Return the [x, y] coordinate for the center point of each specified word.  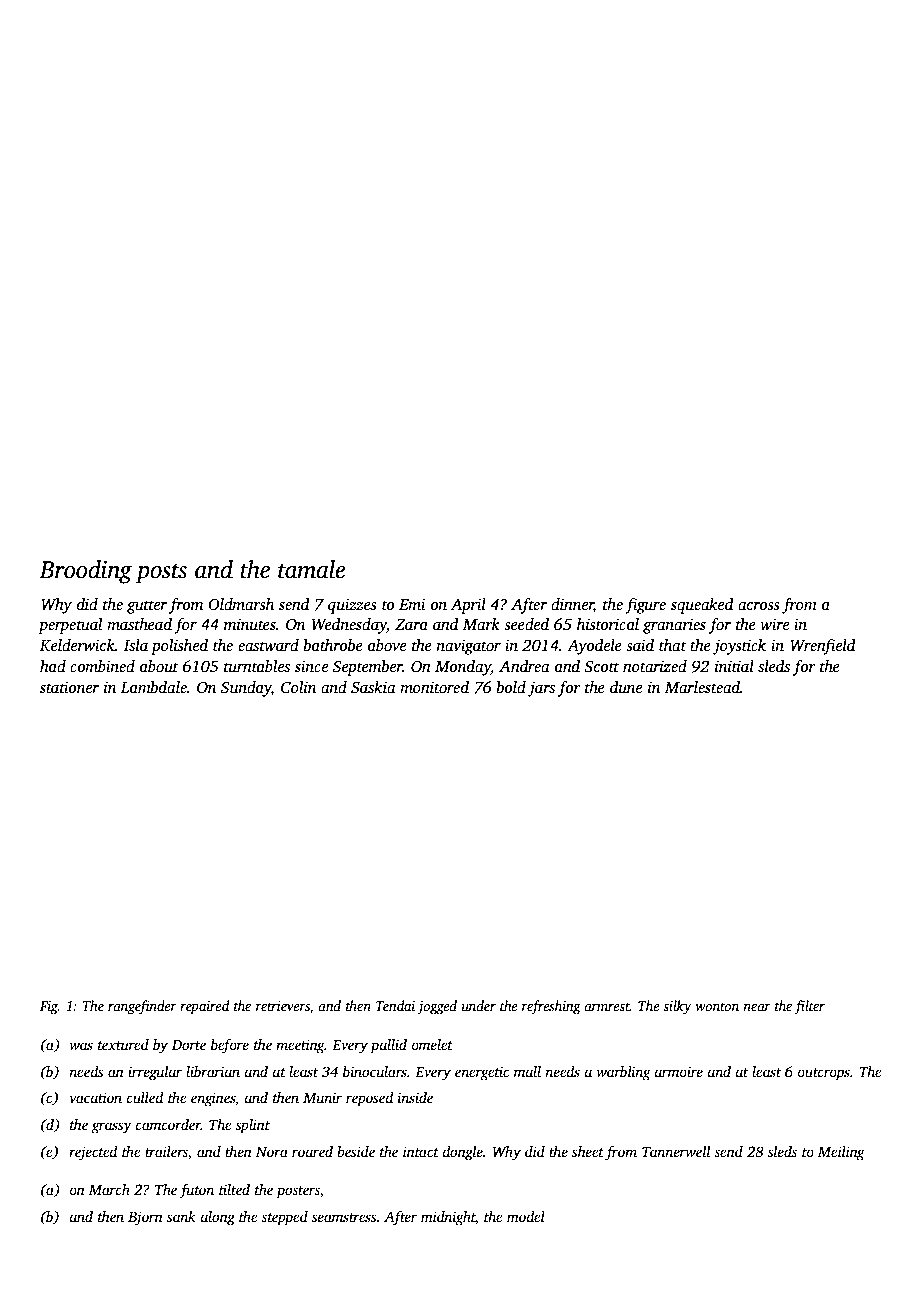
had [53, 666]
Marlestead [702, 687]
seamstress [344, 1217]
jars [541, 689]
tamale [311, 569]
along [217, 1218]
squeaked [702, 606]
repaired [204, 1007]
